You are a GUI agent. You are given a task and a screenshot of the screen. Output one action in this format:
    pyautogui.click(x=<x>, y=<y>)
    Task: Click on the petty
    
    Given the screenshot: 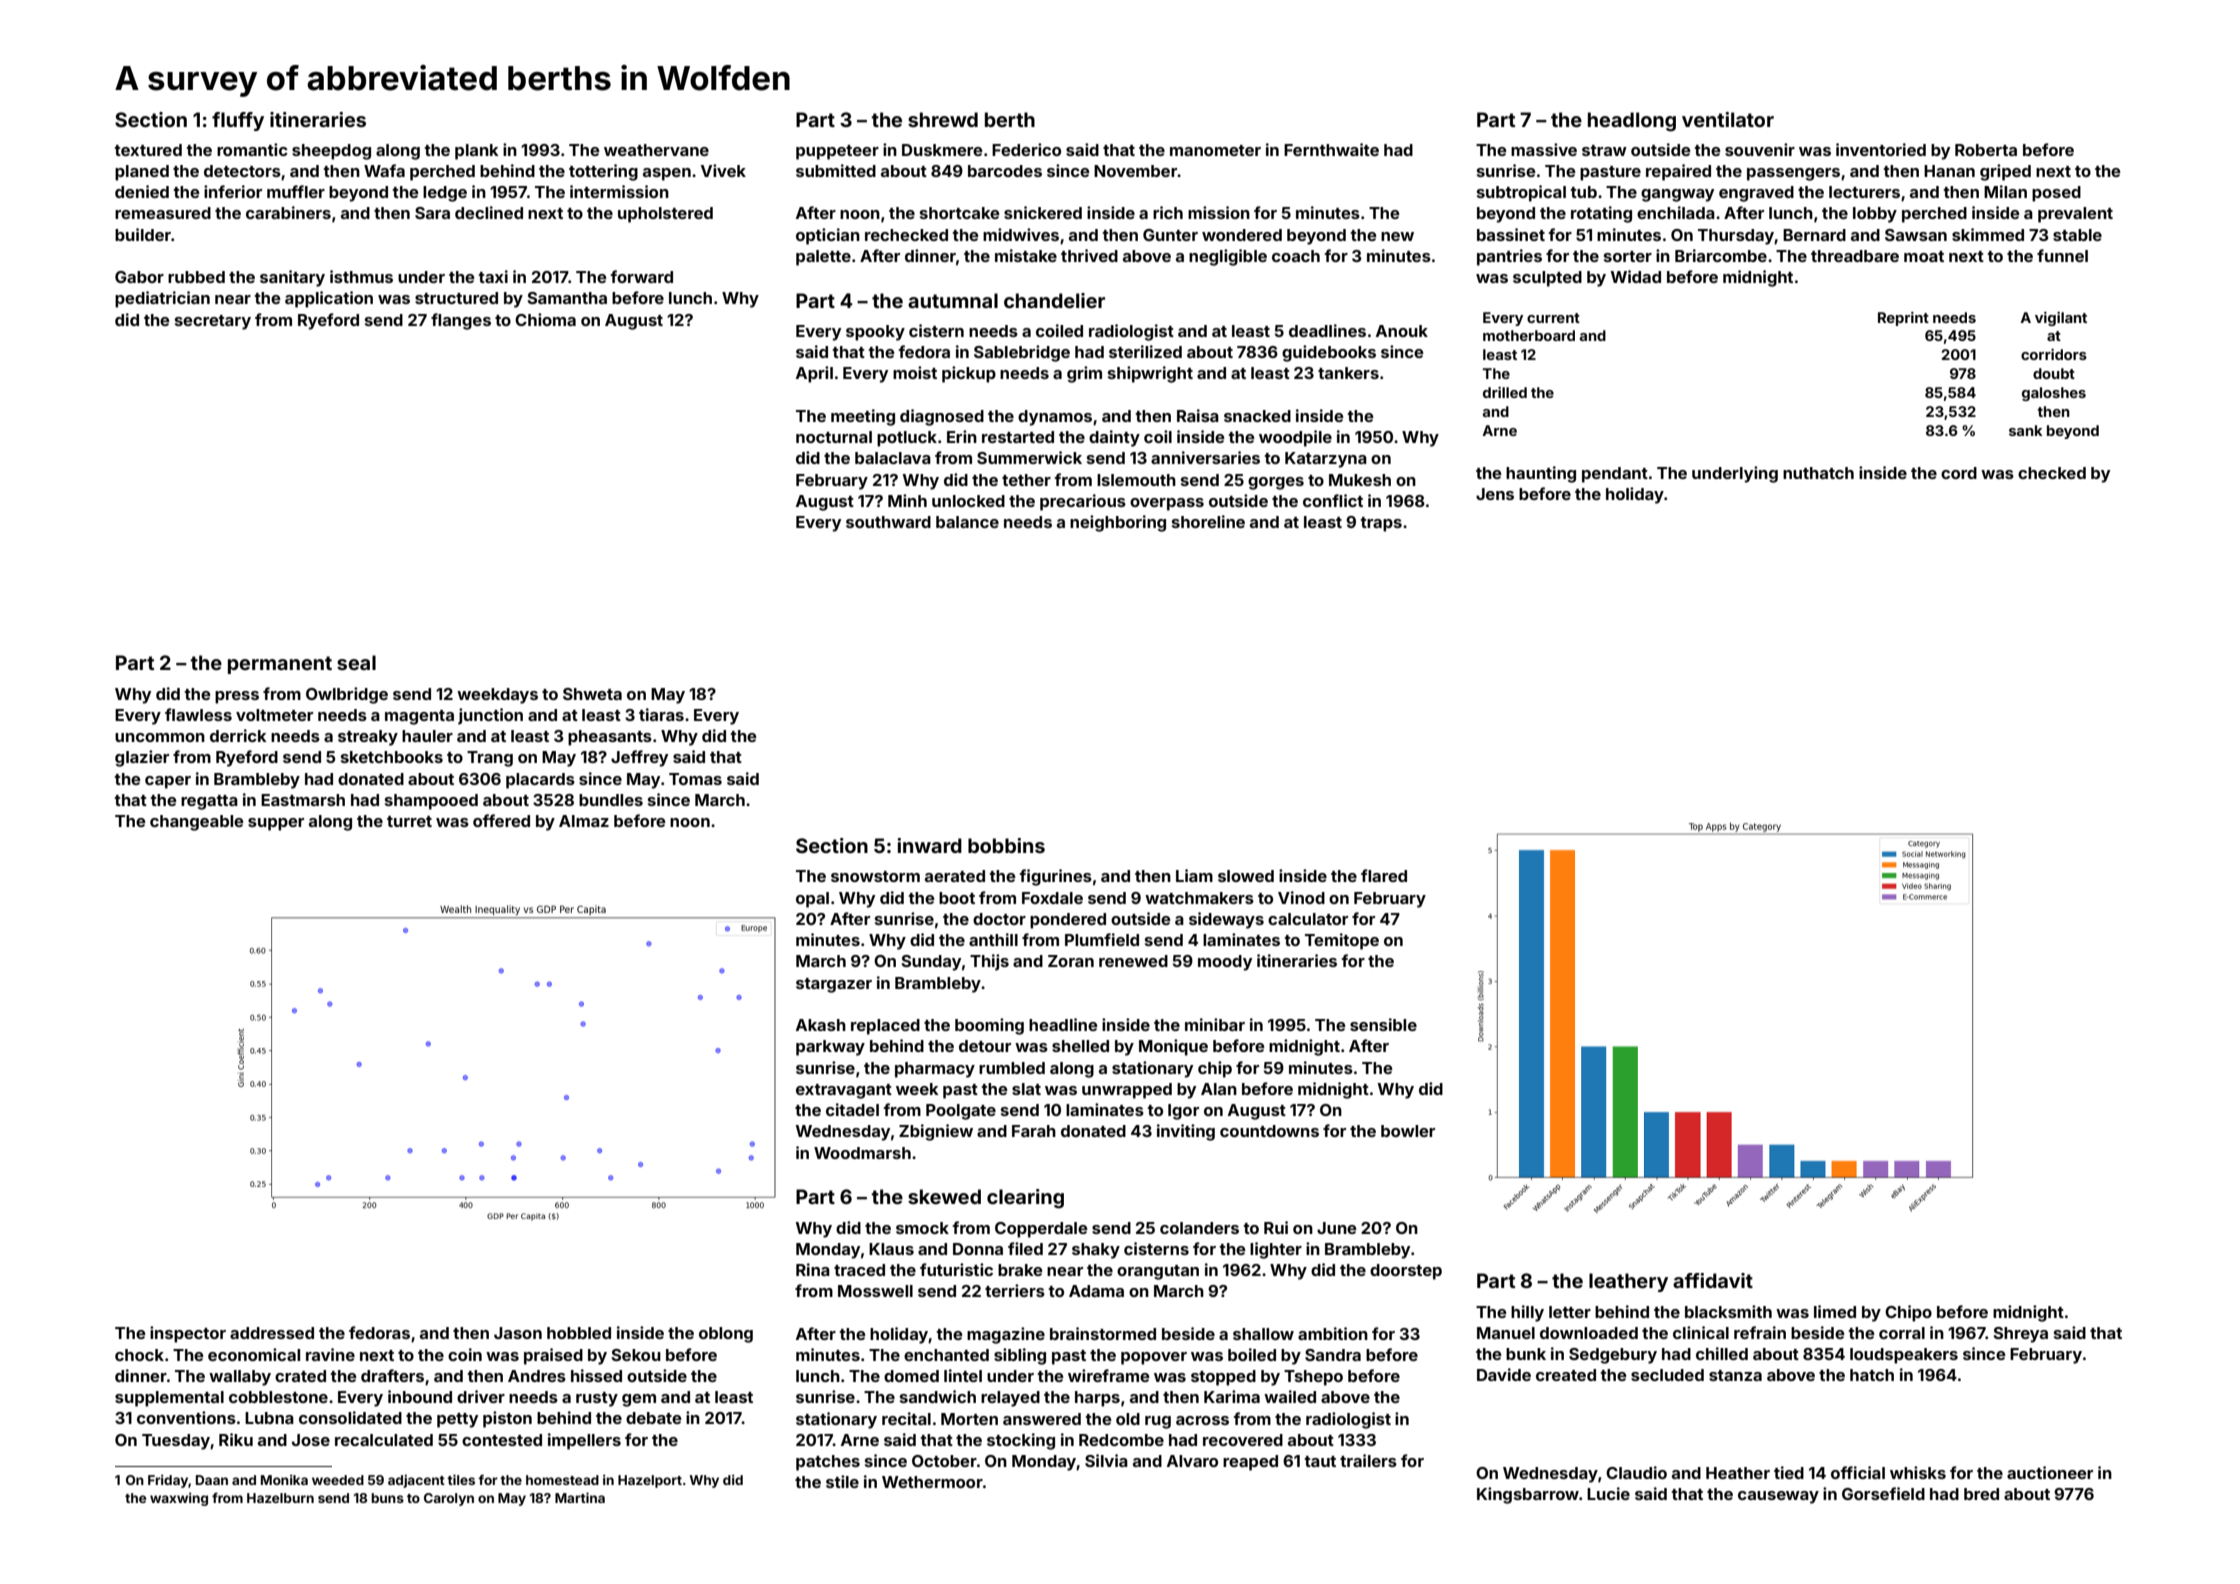 What is the action you would take?
    pyautogui.click(x=457, y=1420)
